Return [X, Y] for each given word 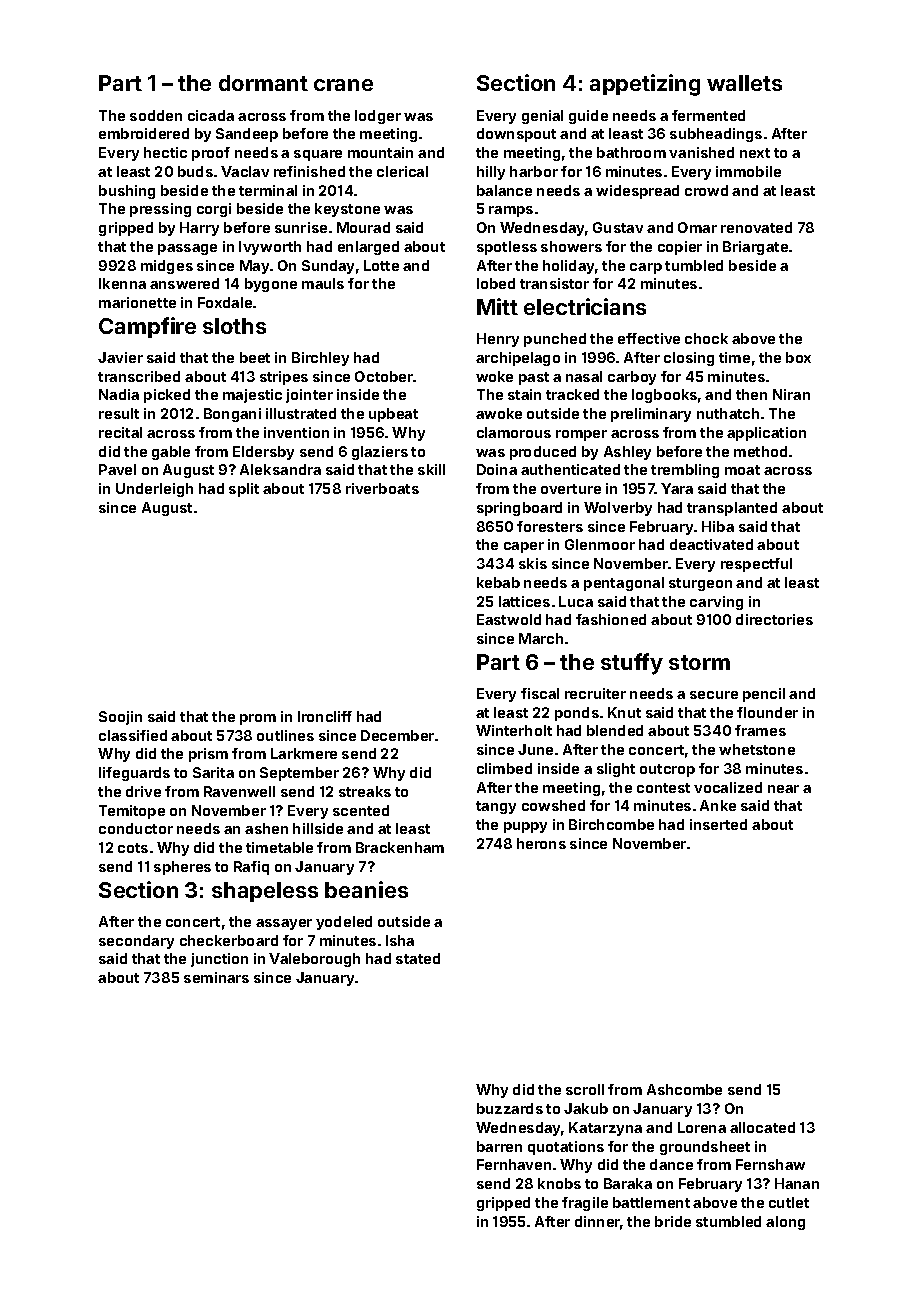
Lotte [381, 265]
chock [706, 338]
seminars [216, 977]
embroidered [144, 133]
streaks [365, 791]
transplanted [732, 509]
